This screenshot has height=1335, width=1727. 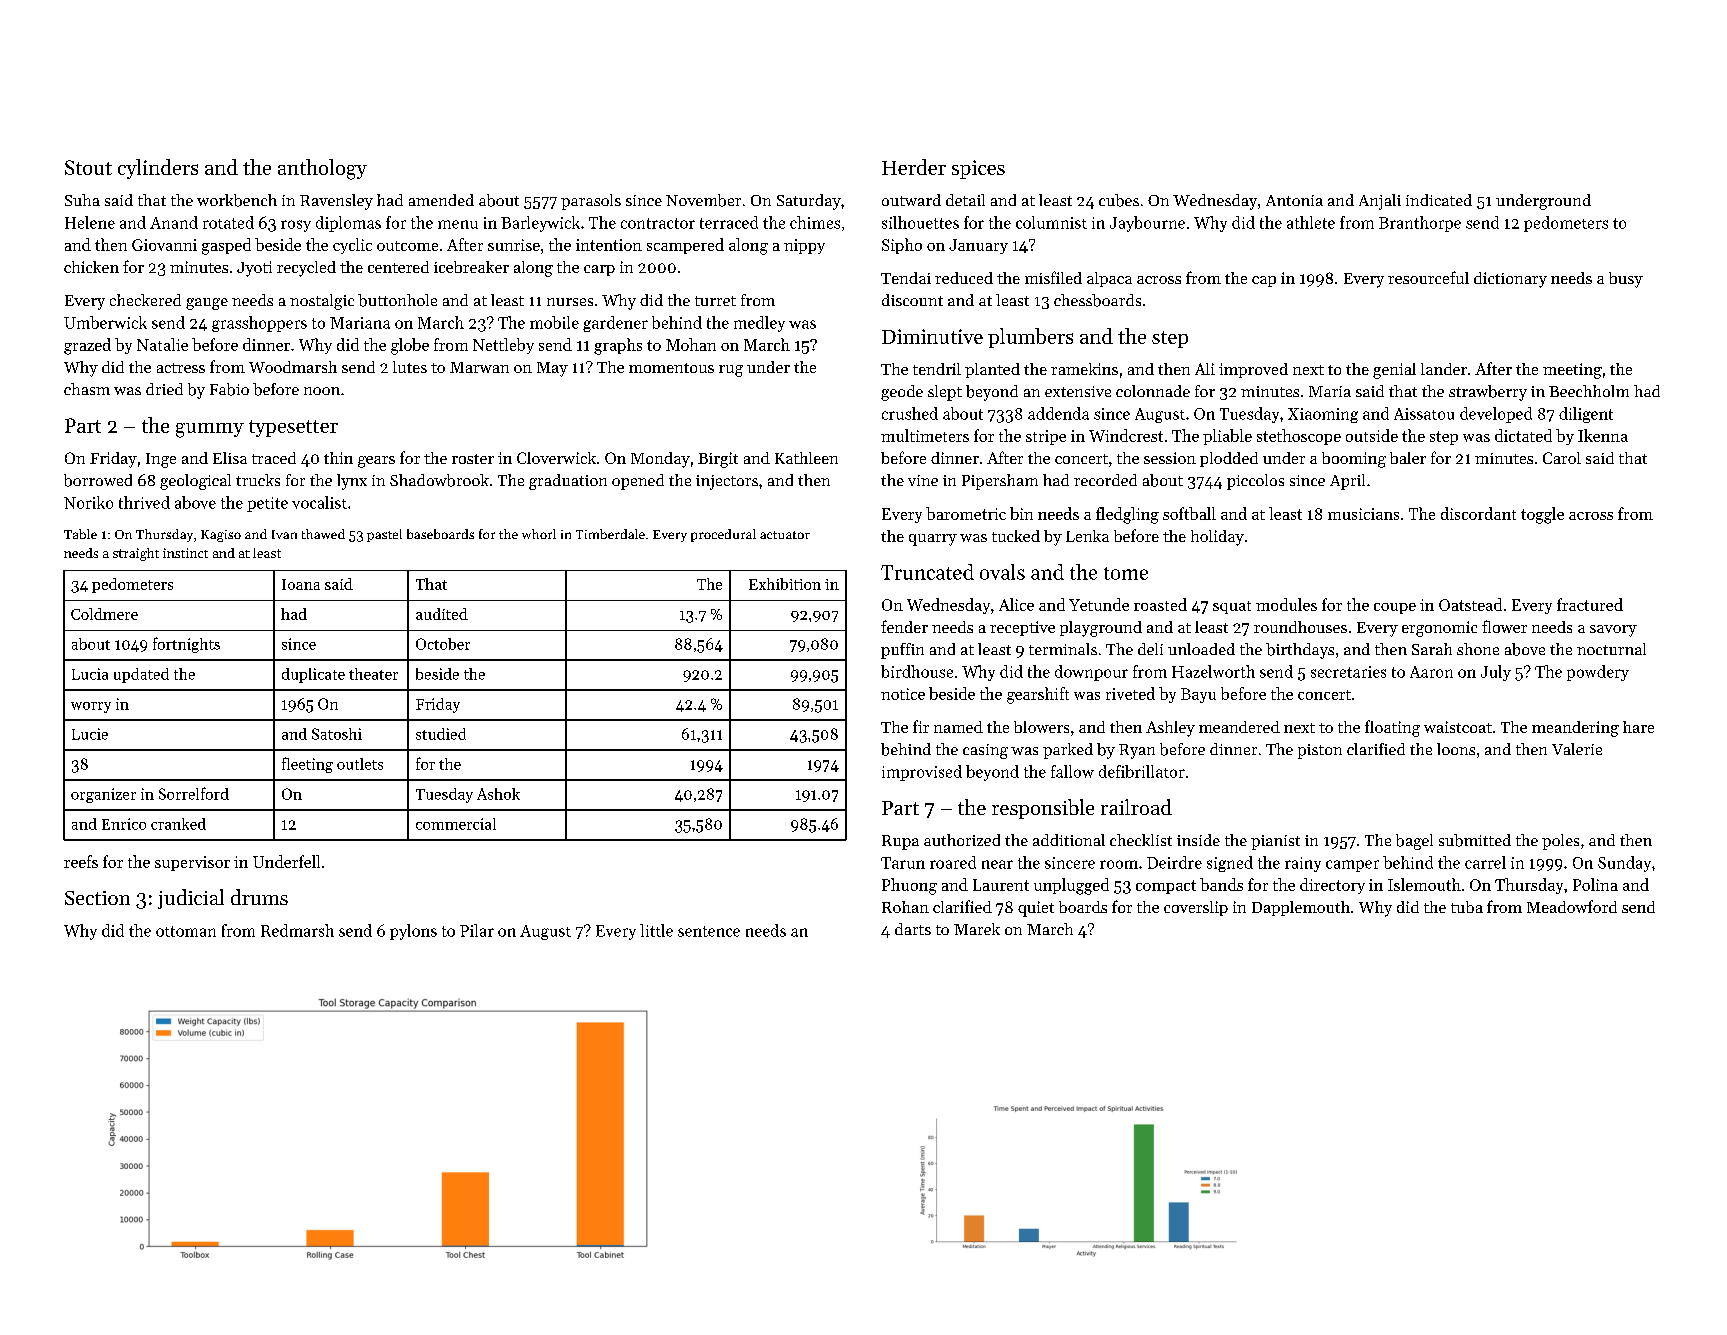 What do you see at coordinates (82, 200) in the screenshot?
I see `Suha` at bounding box center [82, 200].
